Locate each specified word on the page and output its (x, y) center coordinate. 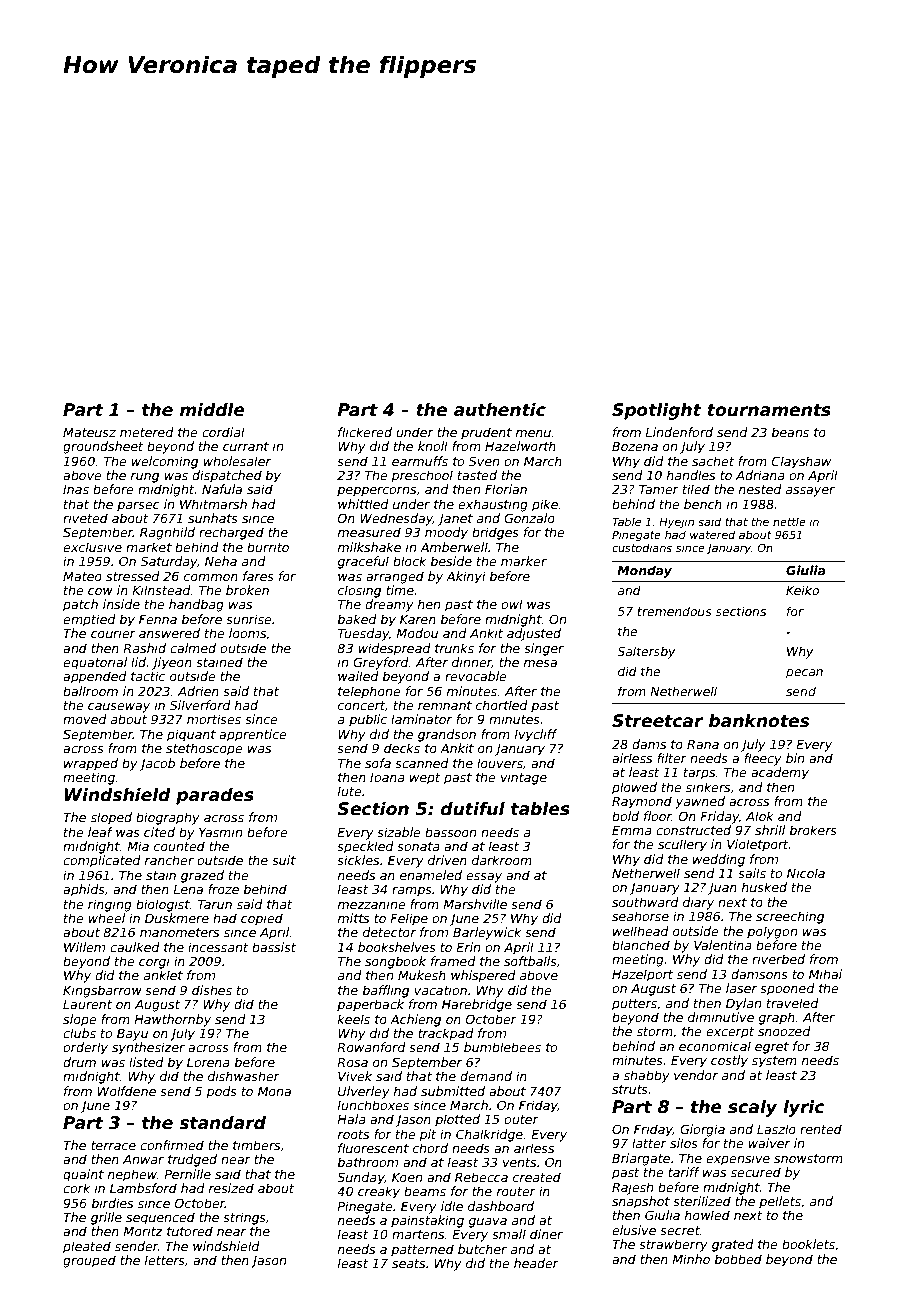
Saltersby (646, 652)
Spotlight (657, 411)
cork (77, 1188)
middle (212, 410)
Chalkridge (489, 1135)
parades (215, 796)
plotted (457, 1120)
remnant (445, 705)
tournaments (769, 410)
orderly (85, 1048)
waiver (769, 1143)
